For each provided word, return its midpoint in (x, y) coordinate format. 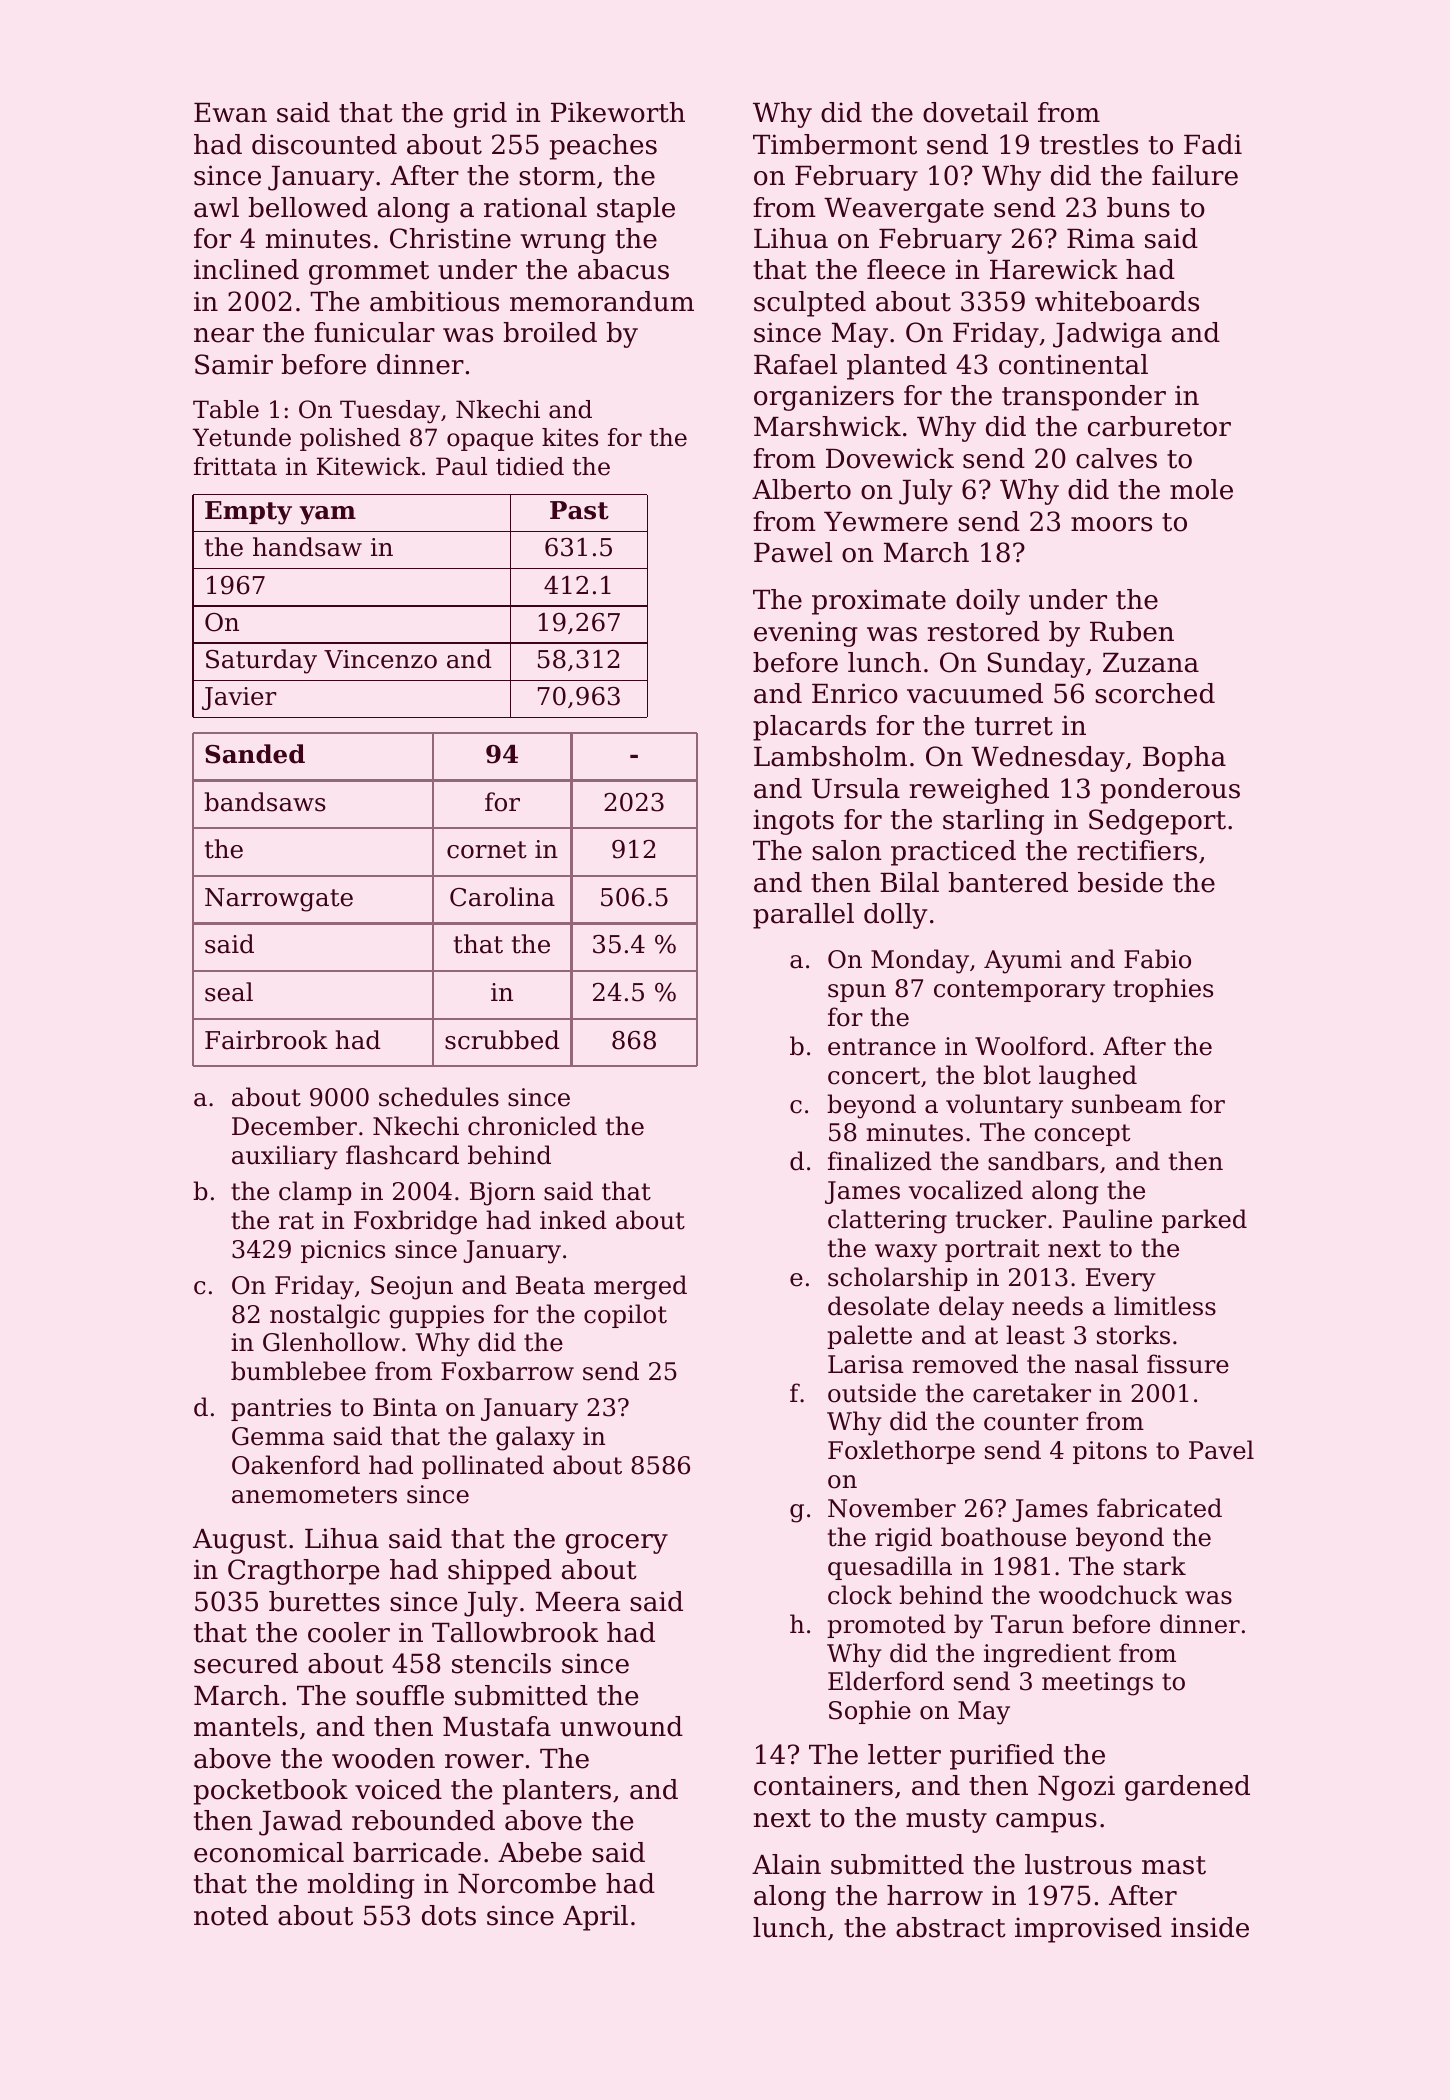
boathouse (1003, 1537)
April (595, 1918)
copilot (625, 1316)
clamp (315, 1193)
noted (231, 1915)
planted (897, 367)
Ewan (230, 113)
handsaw (307, 547)
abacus (623, 269)
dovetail (975, 112)
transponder (1084, 398)
